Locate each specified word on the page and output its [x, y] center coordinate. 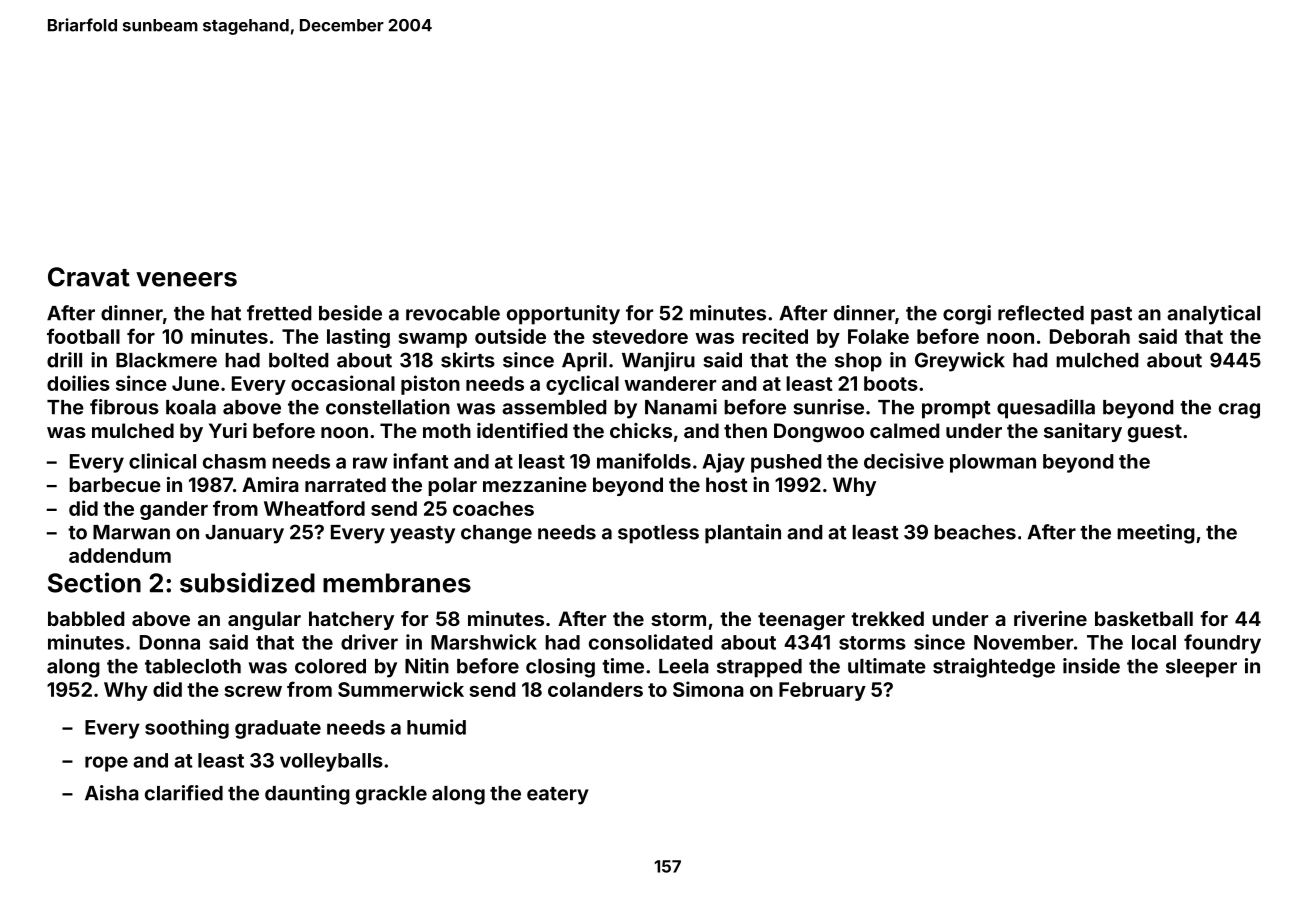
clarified [184, 793]
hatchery [351, 620]
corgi [967, 315]
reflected [1041, 313]
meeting [1156, 534]
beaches [975, 532]
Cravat [89, 277]
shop [858, 362]
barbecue [115, 484]
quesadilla [1046, 409]
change [496, 534]
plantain [743, 534]
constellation [388, 407]
